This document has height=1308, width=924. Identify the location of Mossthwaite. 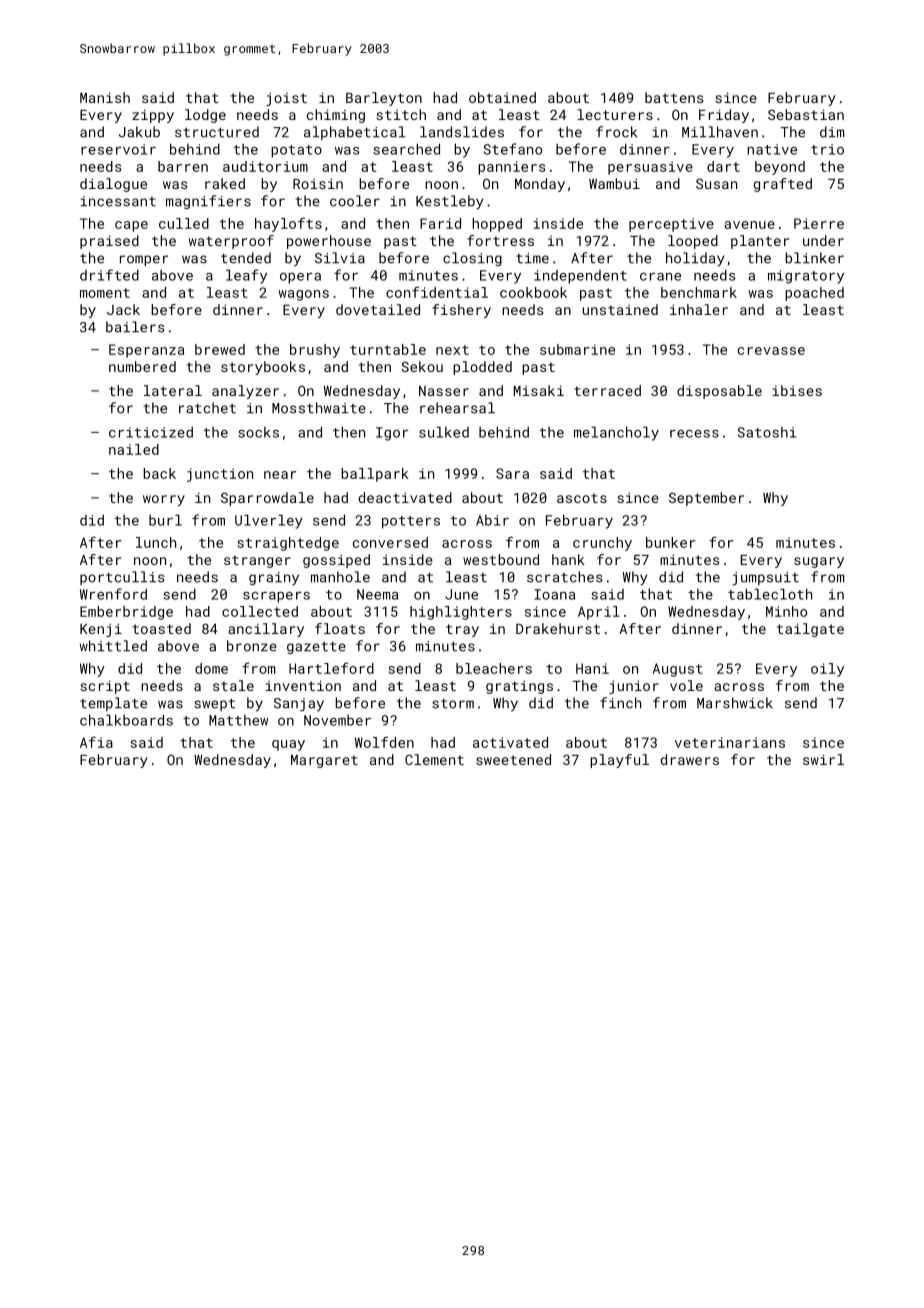
(319, 408).
